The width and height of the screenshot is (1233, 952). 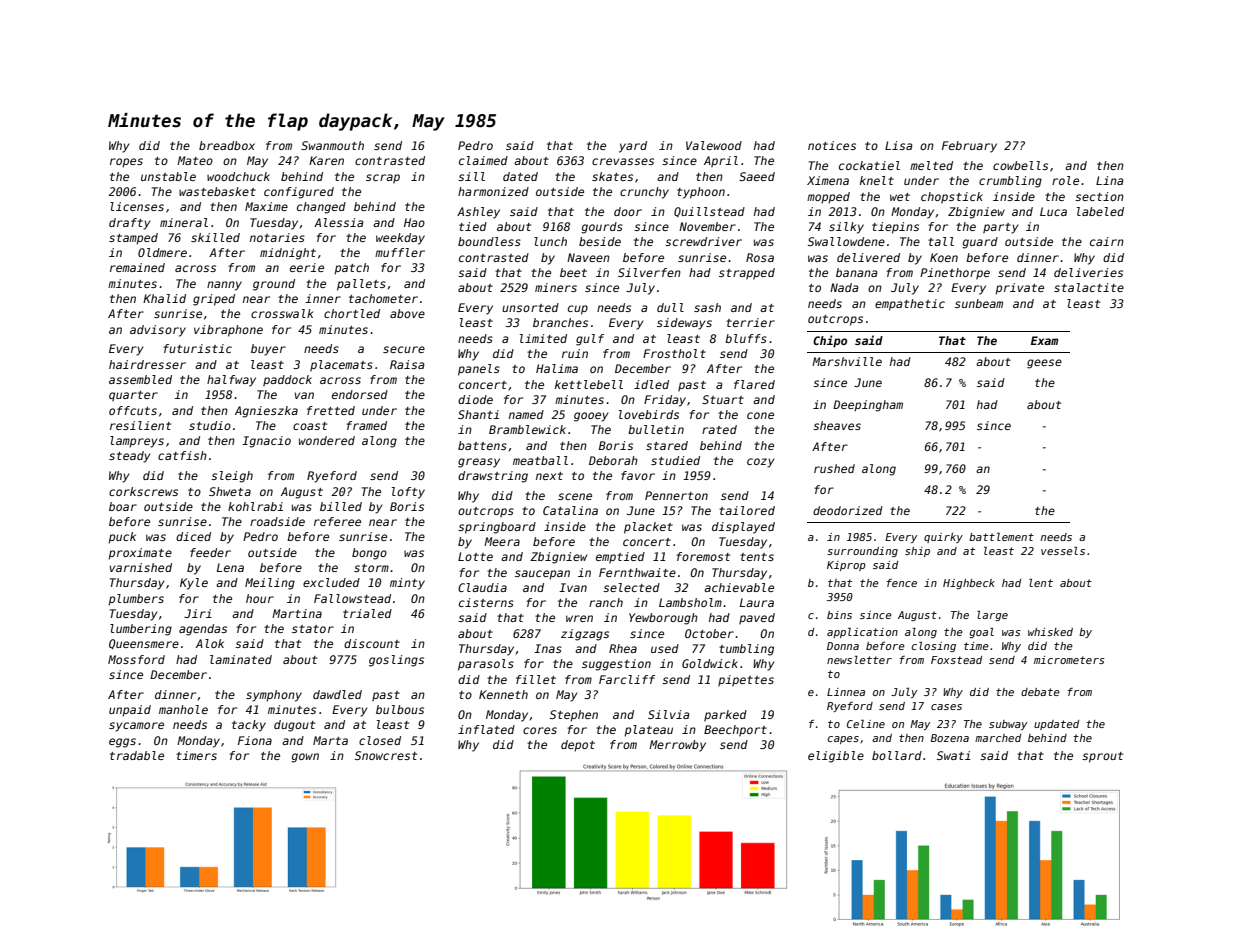 What do you see at coordinates (844, 287) in the screenshot?
I see `Nada` at bounding box center [844, 287].
